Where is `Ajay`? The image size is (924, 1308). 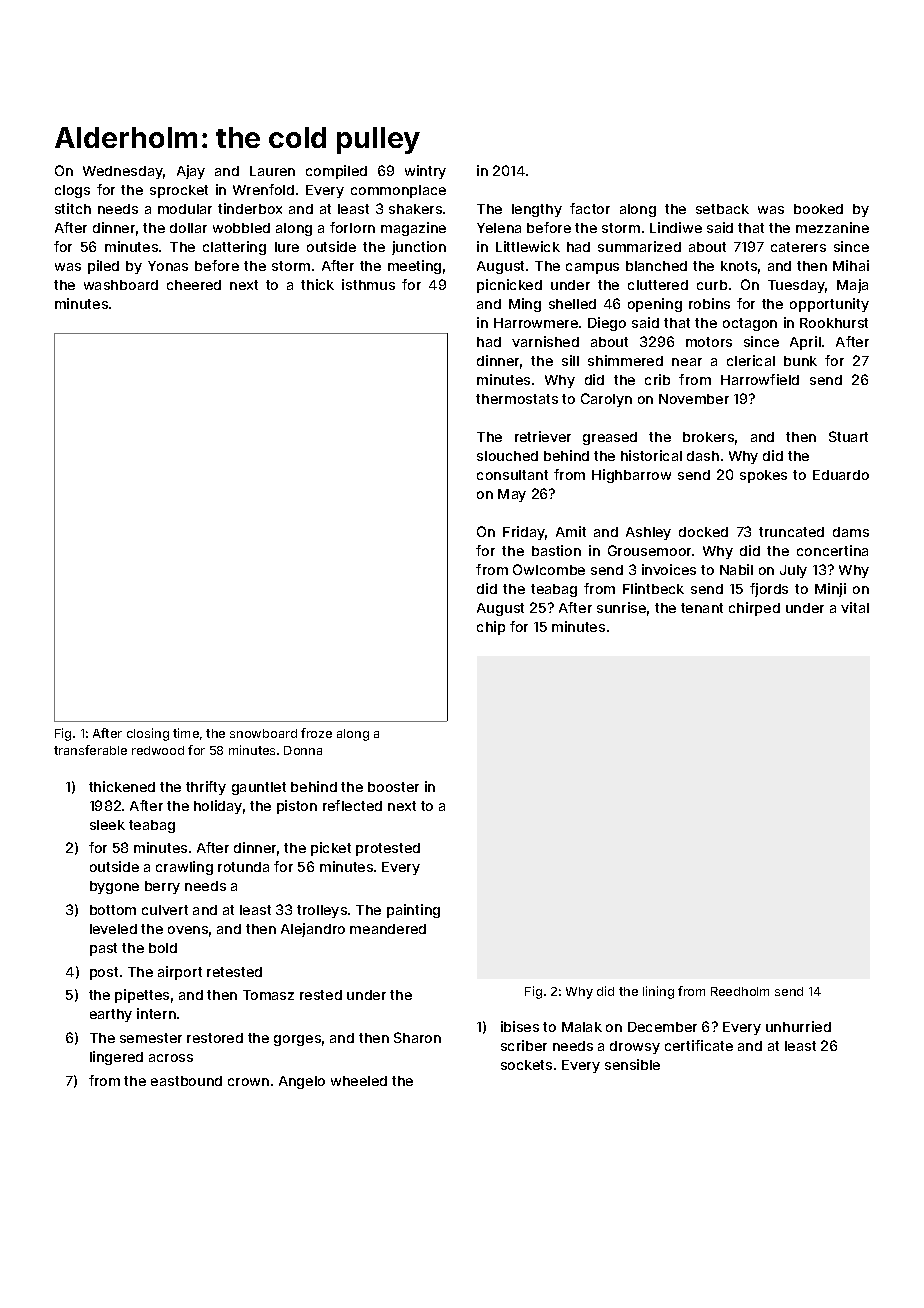
Ajay is located at coordinates (191, 172).
